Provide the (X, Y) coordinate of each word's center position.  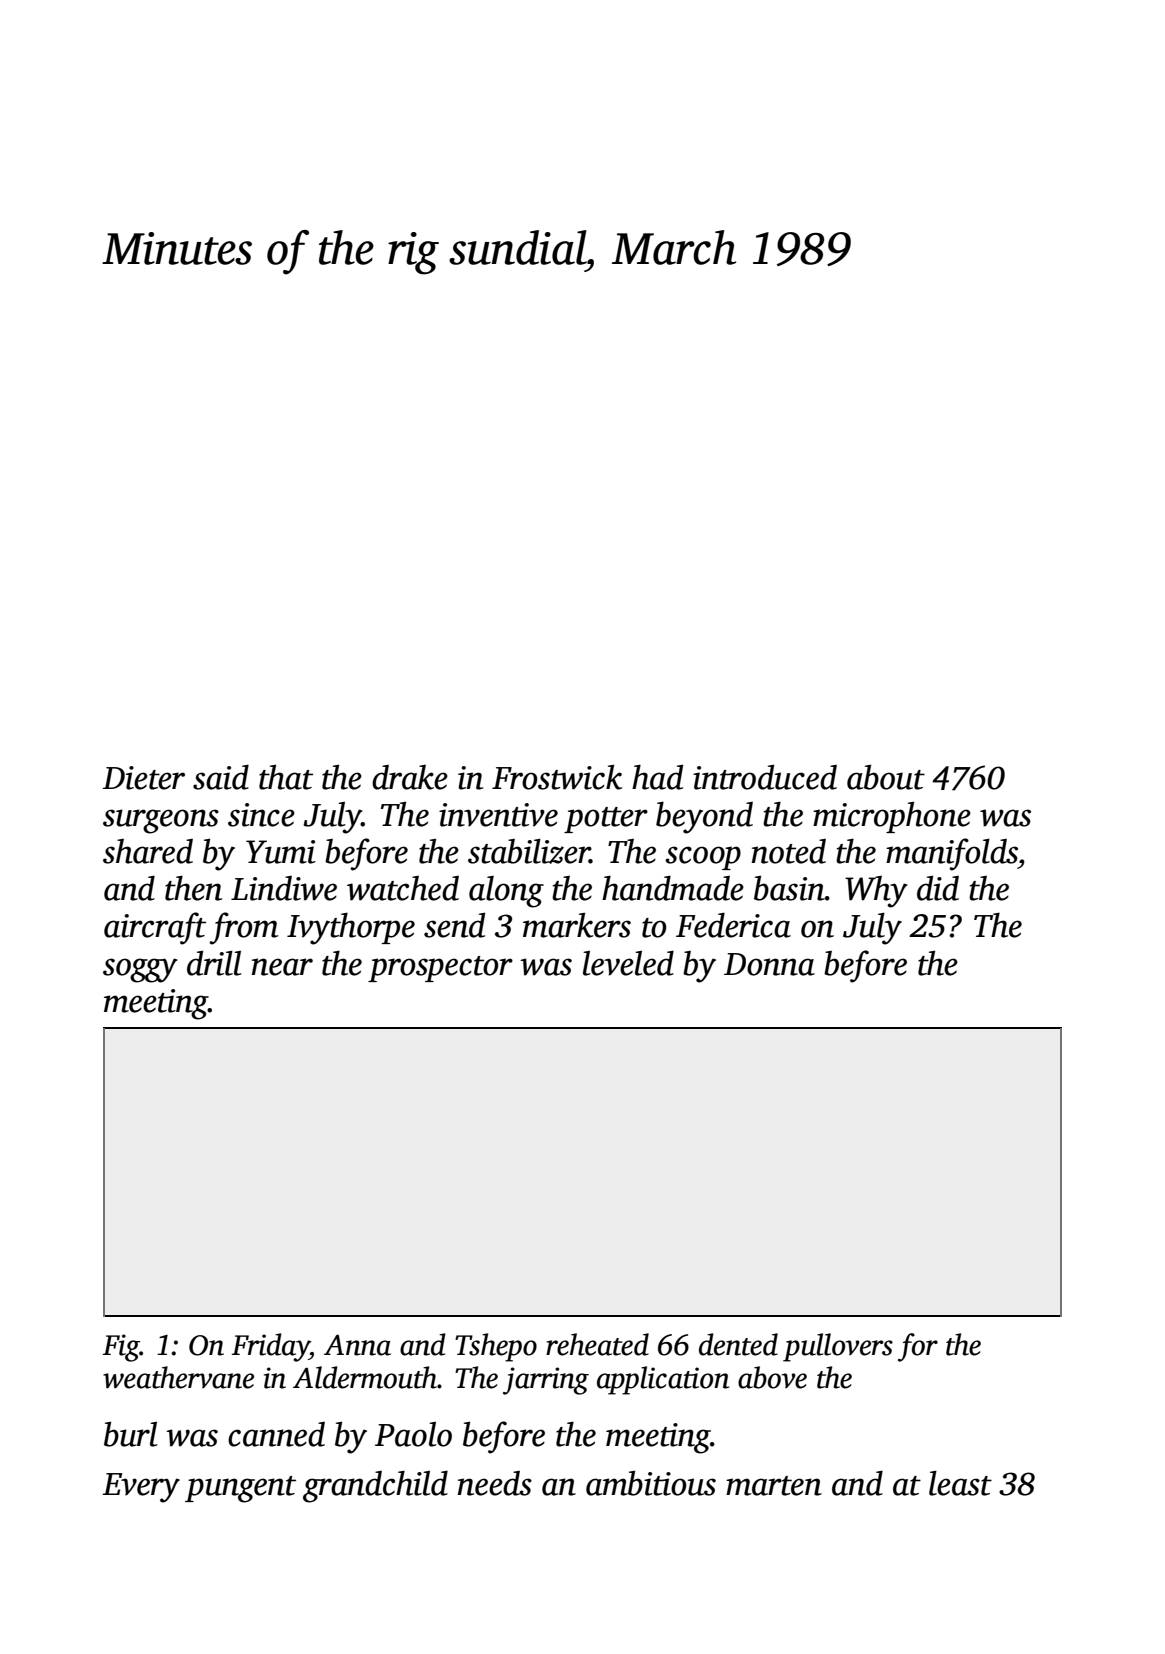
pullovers (838, 1347)
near (282, 967)
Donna (769, 964)
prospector (440, 969)
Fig (121, 1348)
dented (738, 1344)
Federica (733, 925)
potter (606, 820)
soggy (140, 970)
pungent (240, 1489)
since (261, 815)
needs (494, 1483)
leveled (628, 963)
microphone (892, 817)
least (960, 1483)
